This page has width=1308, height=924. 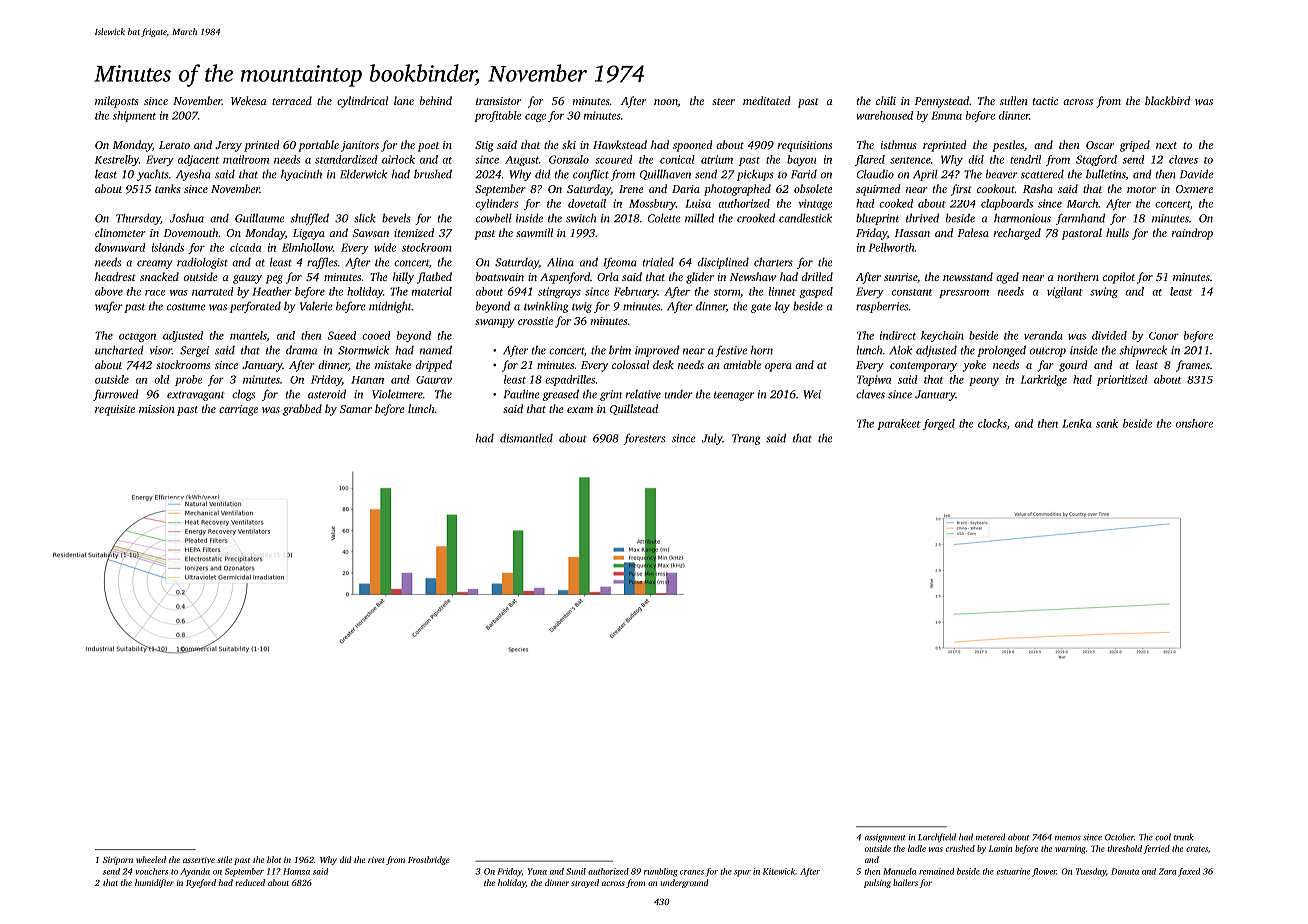 What do you see at coordinates (302, 410) in the page?
I see `grabbed` at bounding box center [302, 410].
